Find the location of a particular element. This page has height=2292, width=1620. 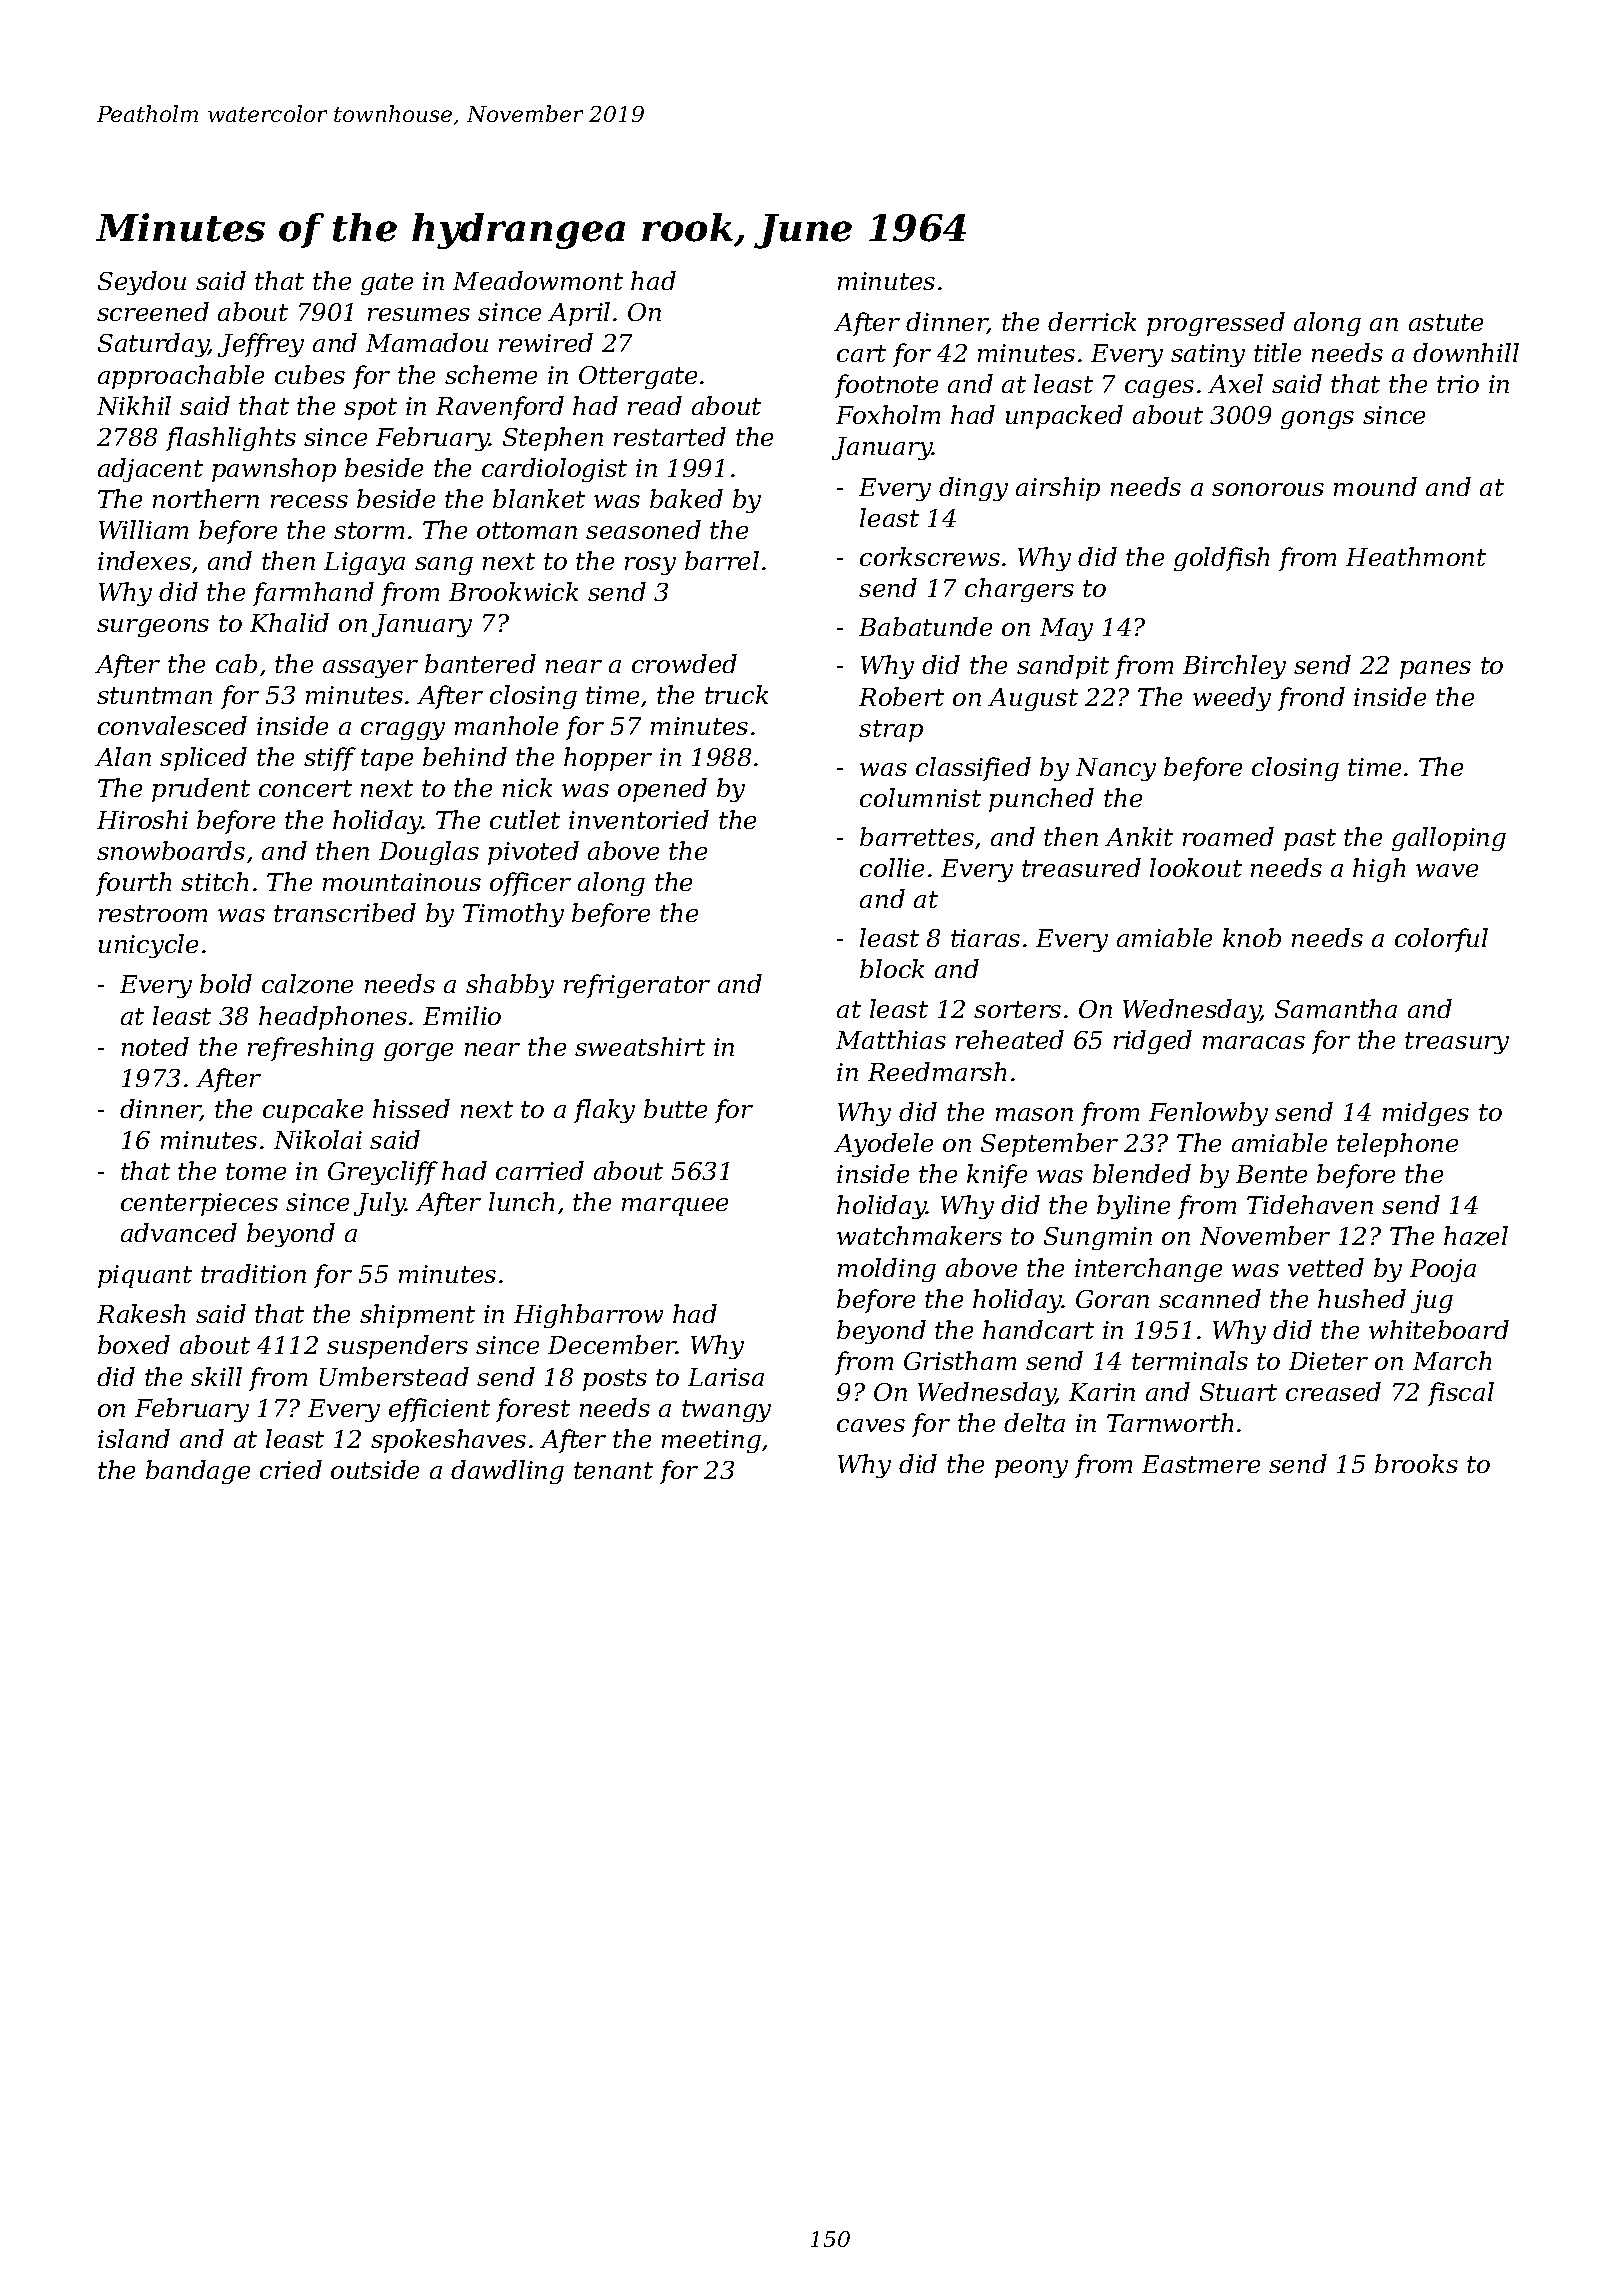

sandpit is located at coordinates (1063, 667).
